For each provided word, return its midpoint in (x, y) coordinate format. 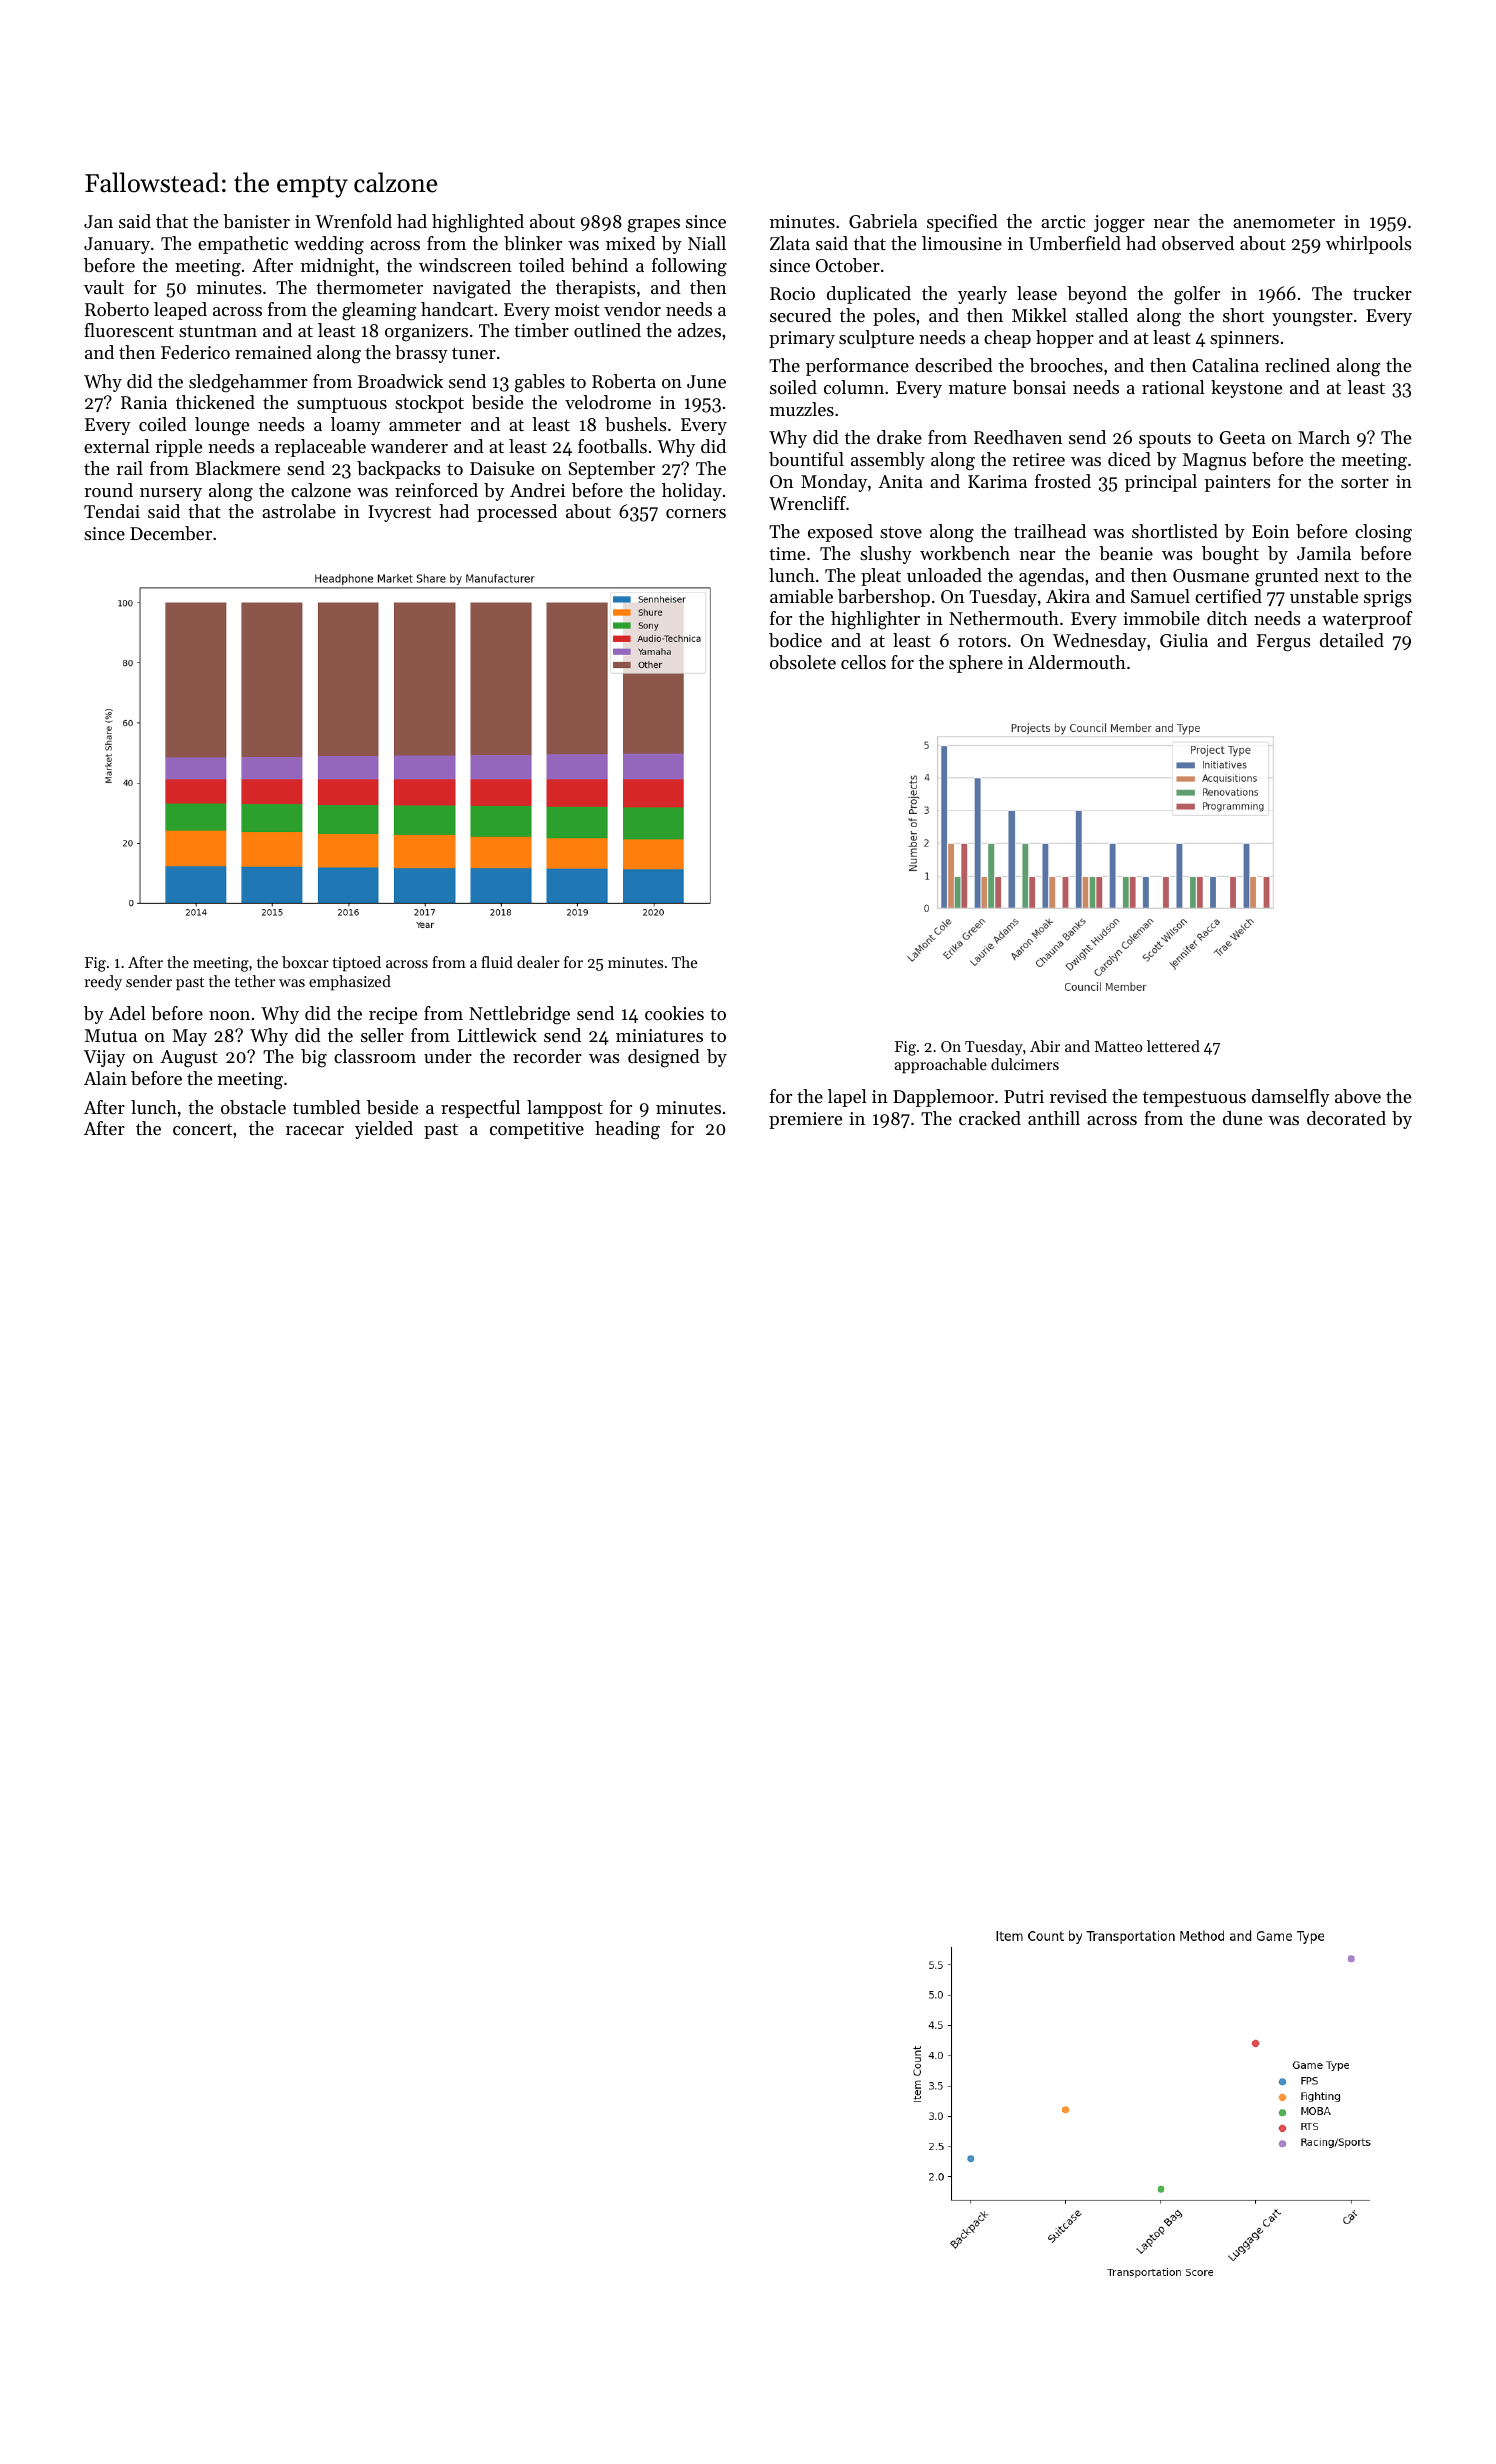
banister (256, 221)
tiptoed (356, 964)
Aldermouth (1077, 662)
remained (273, 352)
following (689, 267)
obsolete (803, 662)
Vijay (104, 1058)
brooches (1066, 365)
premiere (805, 1120)
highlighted (478, 223)
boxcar (305, 962)
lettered (1173, 1046)
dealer (538, 962)
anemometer (1284, 222)
